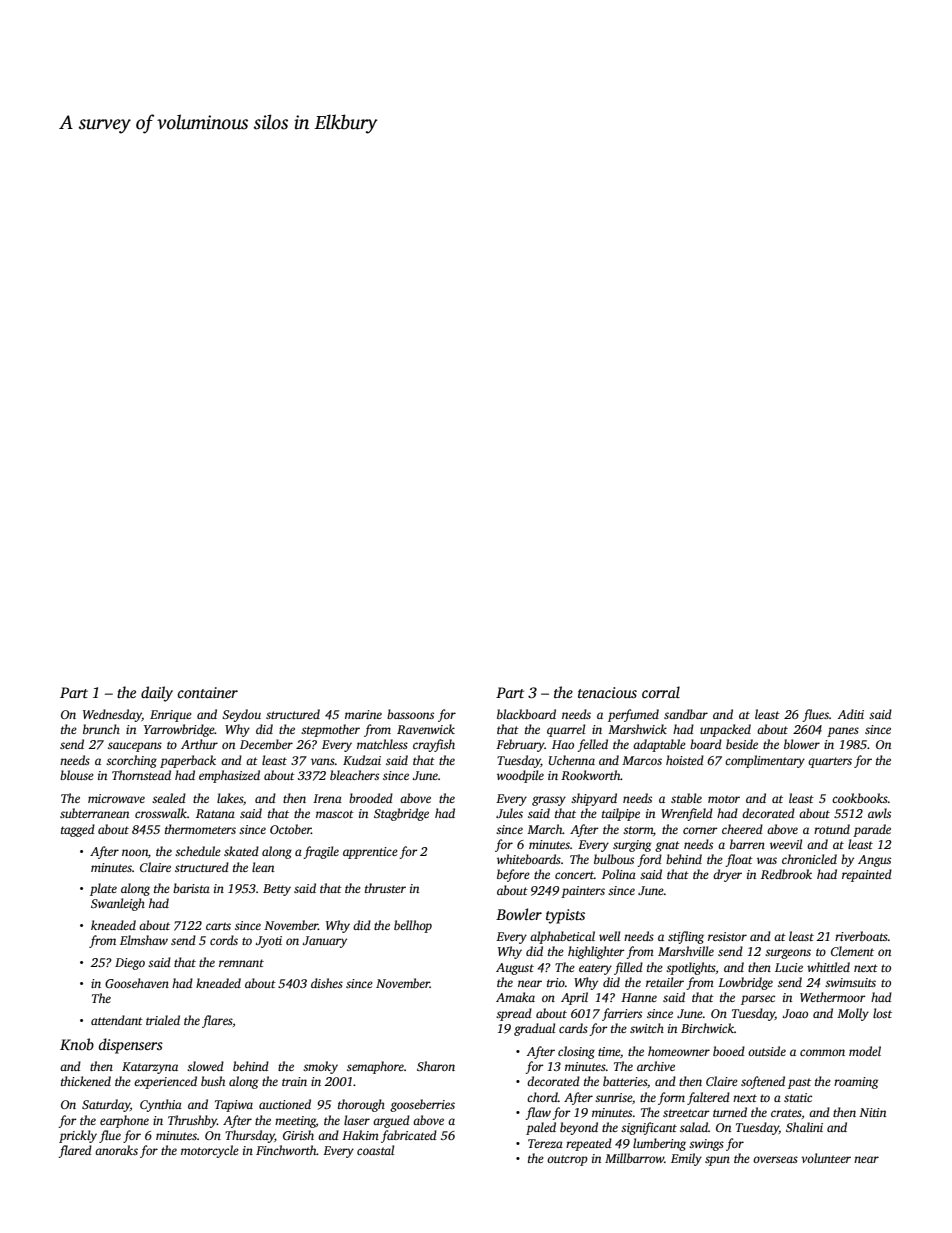  What do you see at coordinates (208, 692) in the page?
I see `container` at bounding box center [208, 692].
